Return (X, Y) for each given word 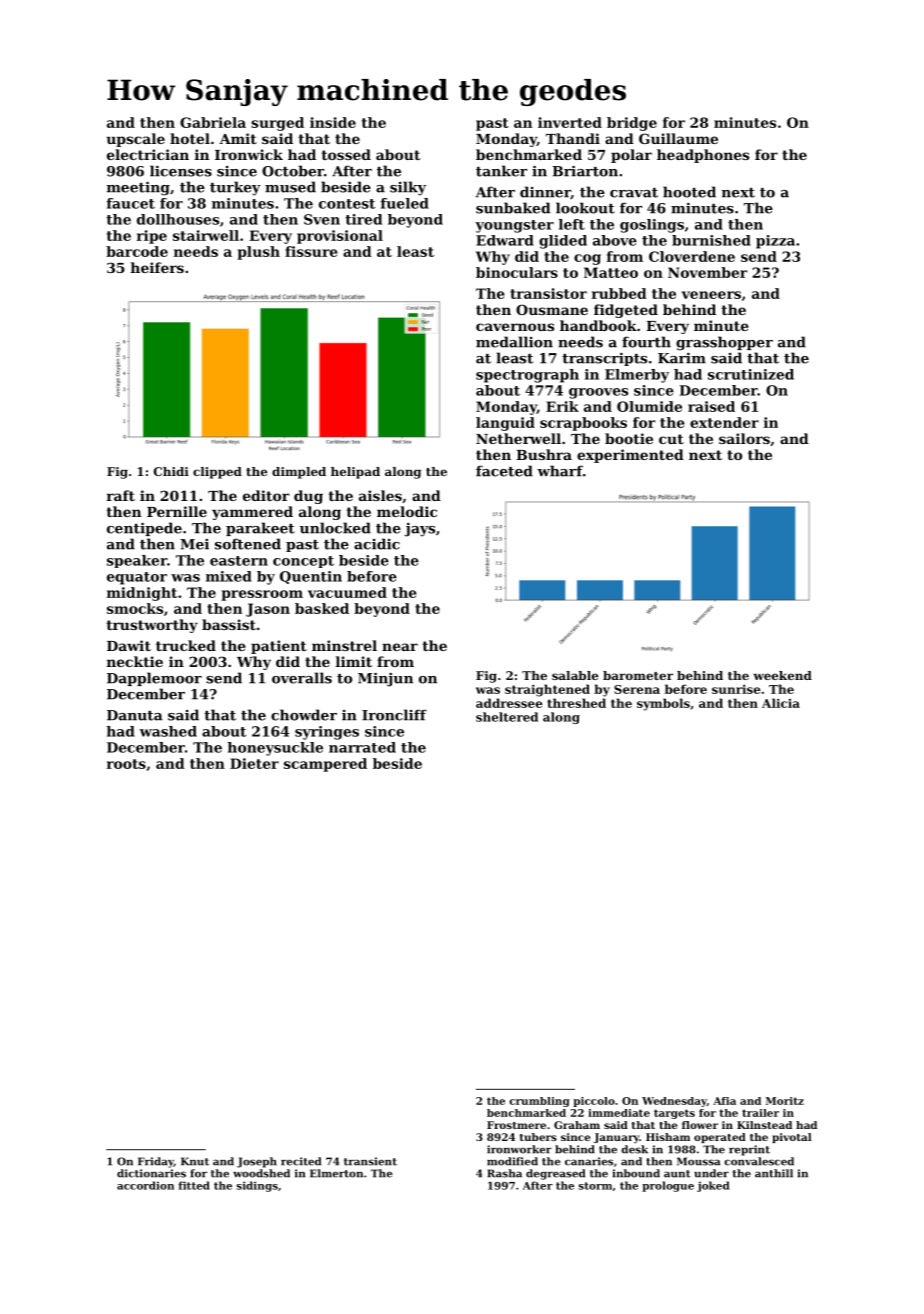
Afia (724, 1101)
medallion (514, 342)
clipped (217, 473)
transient (370, 1161)
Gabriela (213, 122)
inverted (570, 122)
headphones (703, 156)
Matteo (611, 272)
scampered (325, 765)
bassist (229, 624)
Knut (195, 1161)
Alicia (781, 703)
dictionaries (151, 1173)
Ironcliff (394, 715)
